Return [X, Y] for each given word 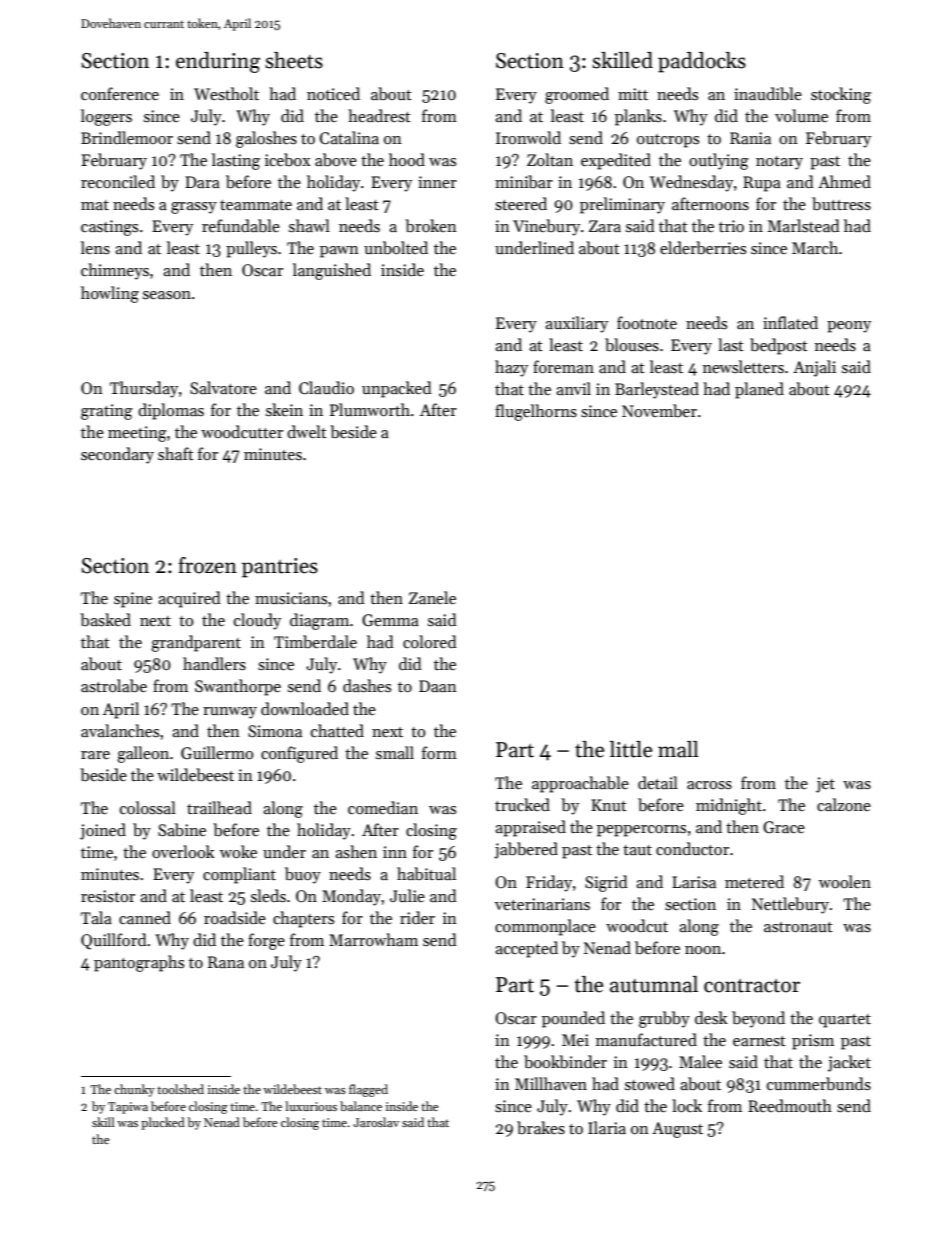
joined [103, 831]
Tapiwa [128, 1108]
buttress [841, 204]
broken [431, 226]
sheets [294, 60]
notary [779, 163]
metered [754, 881]
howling [110, 294]
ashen [356, 852]
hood [407, 159]
